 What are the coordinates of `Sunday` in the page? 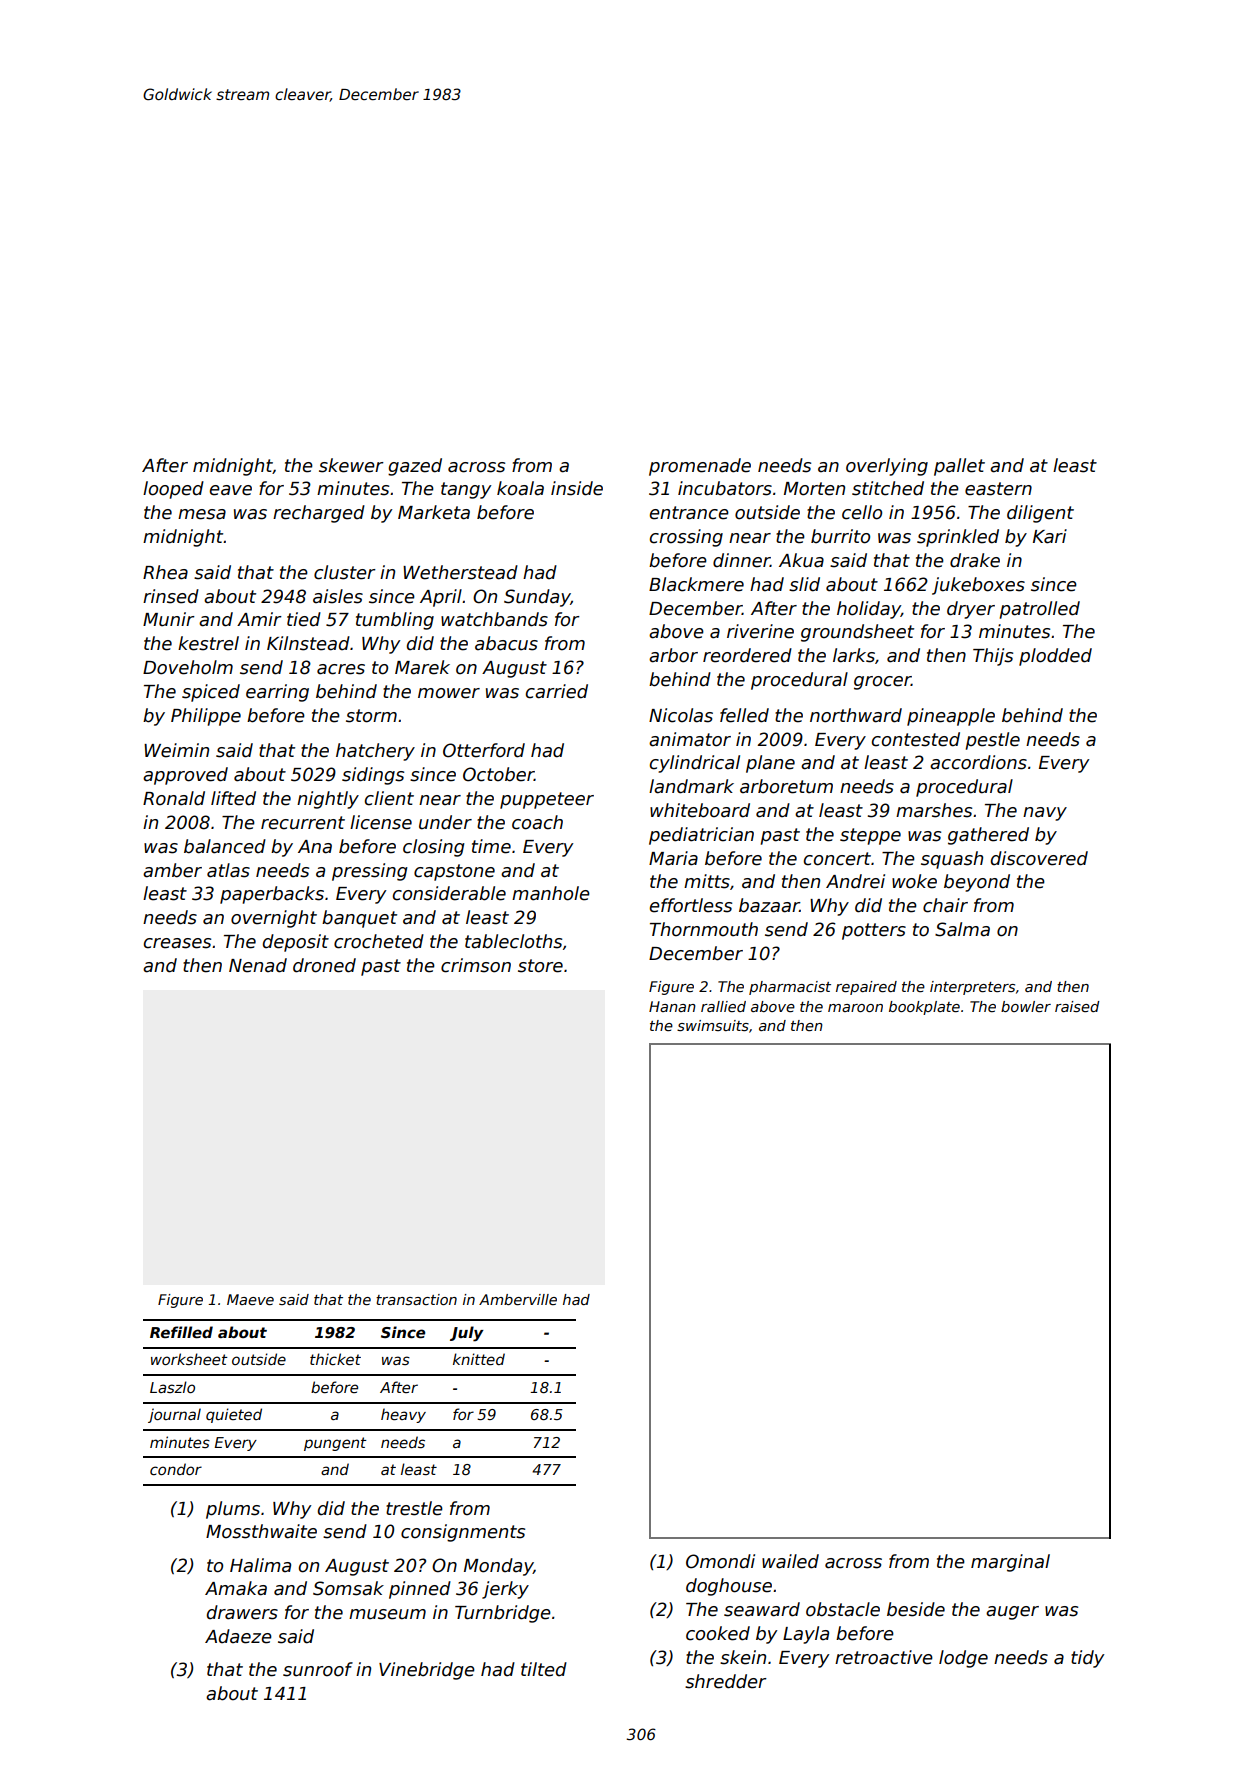 It's located at (537, 598).
